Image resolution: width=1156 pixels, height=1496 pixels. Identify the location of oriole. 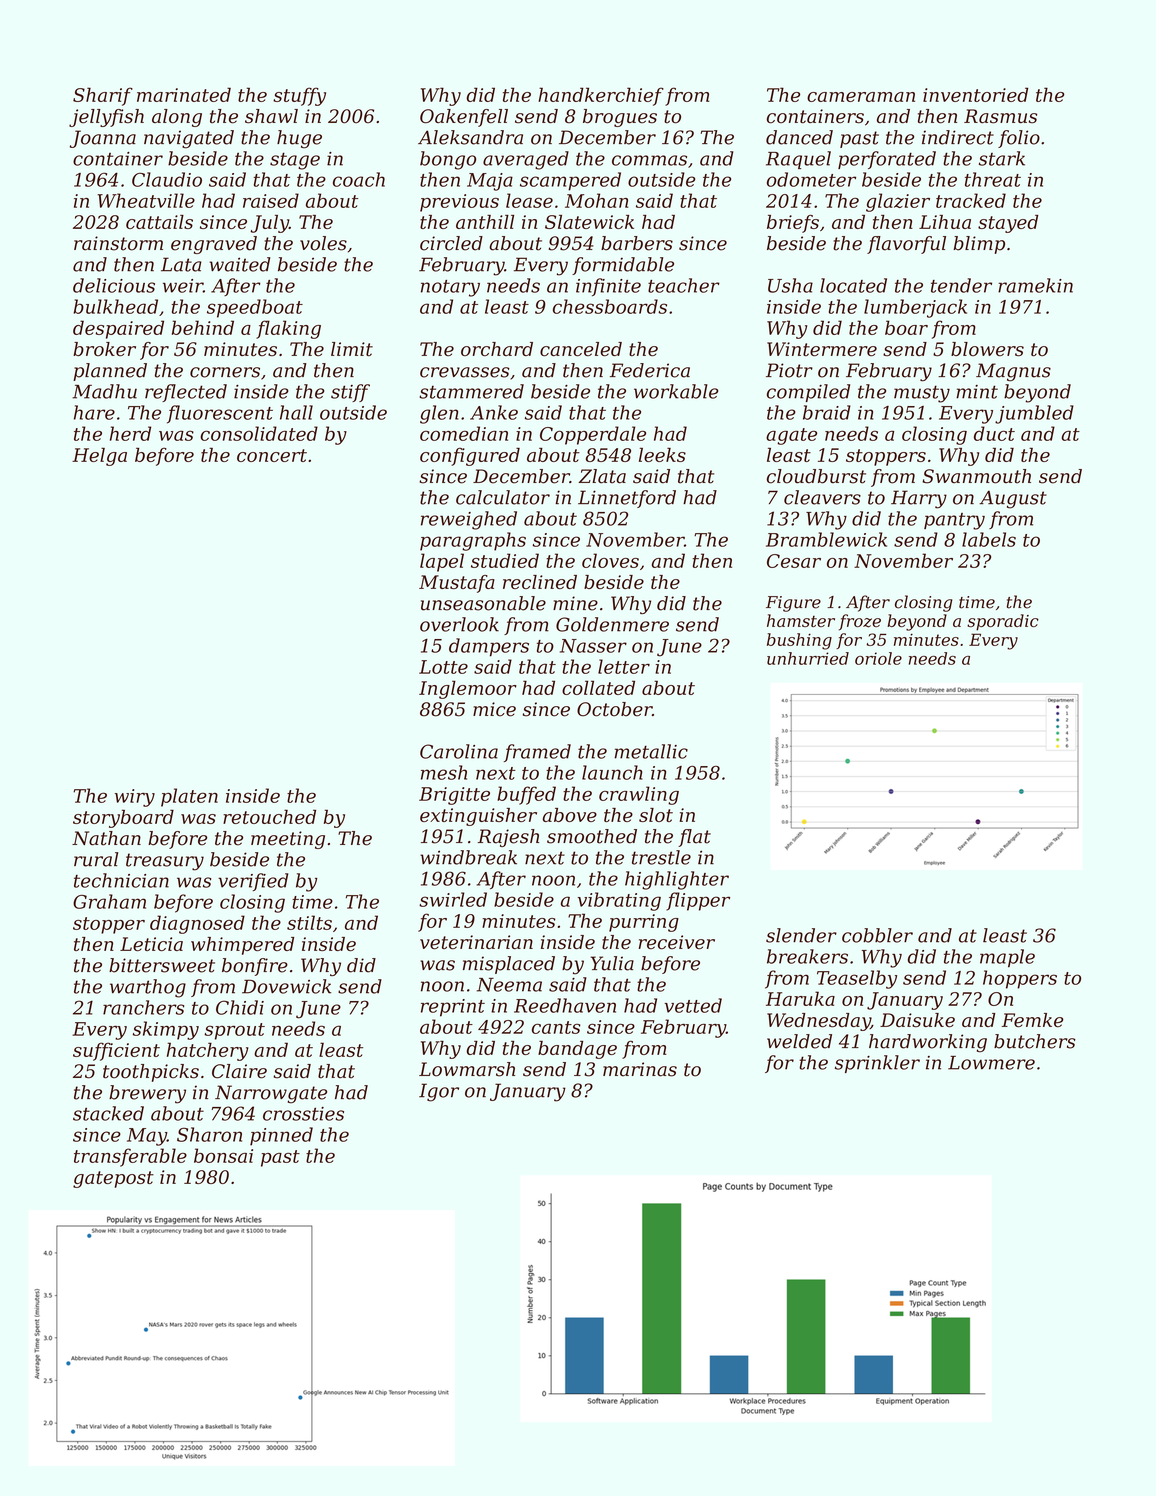
(878, 658).
